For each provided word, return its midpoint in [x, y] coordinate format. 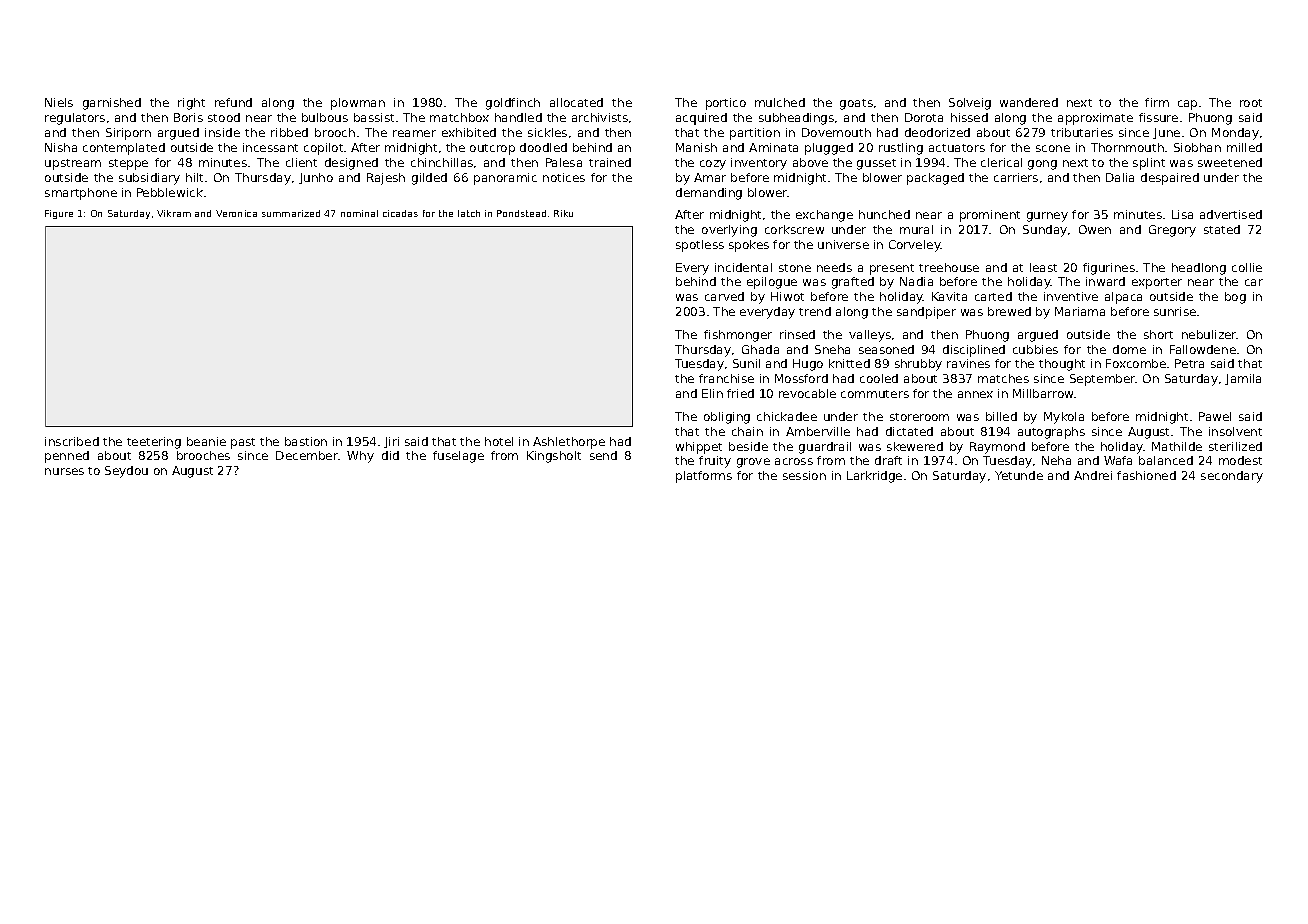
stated [1222, 229]
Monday [1235, 134]
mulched [780, 102]
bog [1235, 298]
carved [724, 296]
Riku [563, 213]
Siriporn [128, 134]
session [804, 475]
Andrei [1093, 475]
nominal [359, 213]
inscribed [72, 441]
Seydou [126, 472]
